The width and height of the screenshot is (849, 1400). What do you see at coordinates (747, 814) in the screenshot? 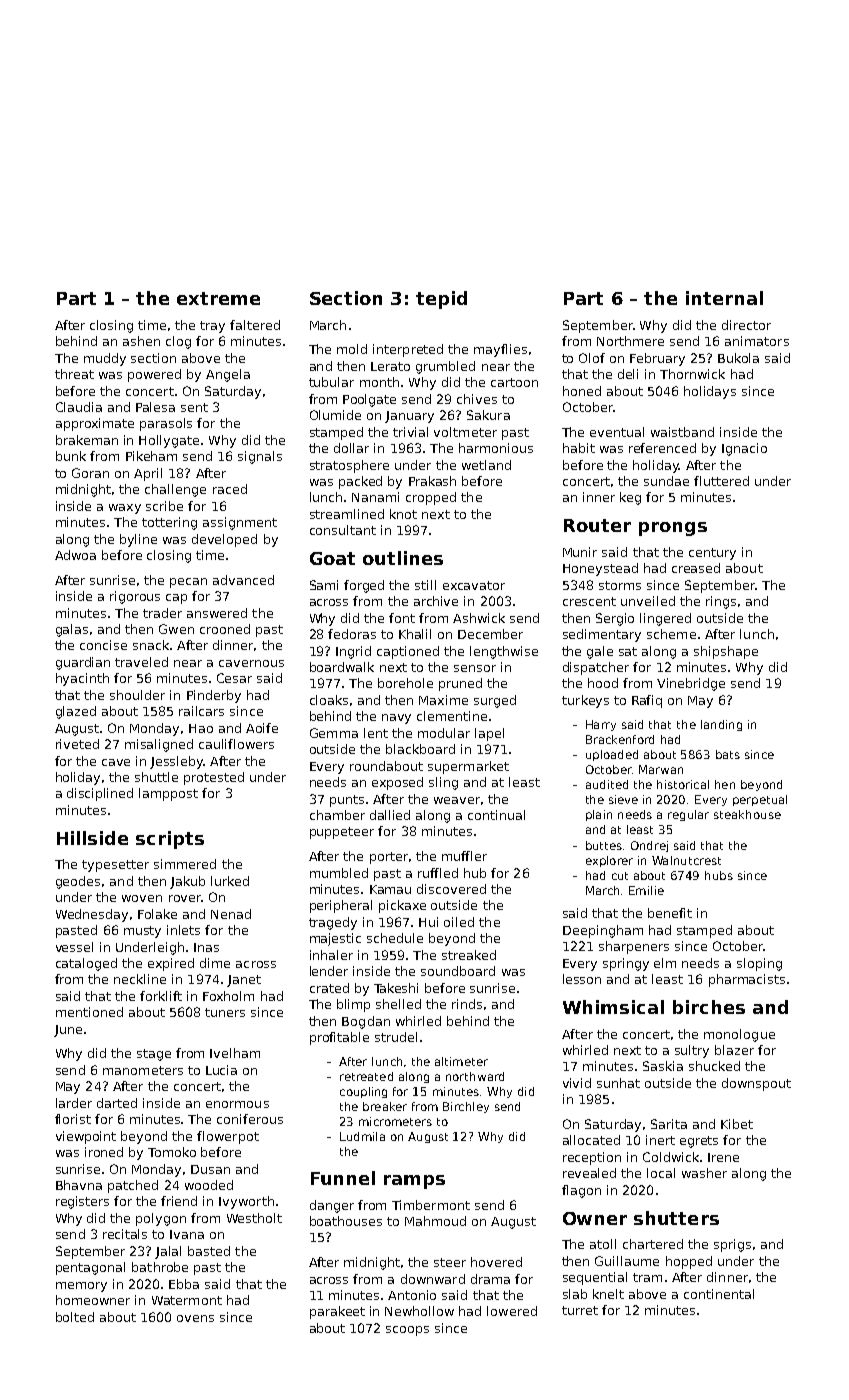
I see `steakhouse` at bounding box center [747, 814].
